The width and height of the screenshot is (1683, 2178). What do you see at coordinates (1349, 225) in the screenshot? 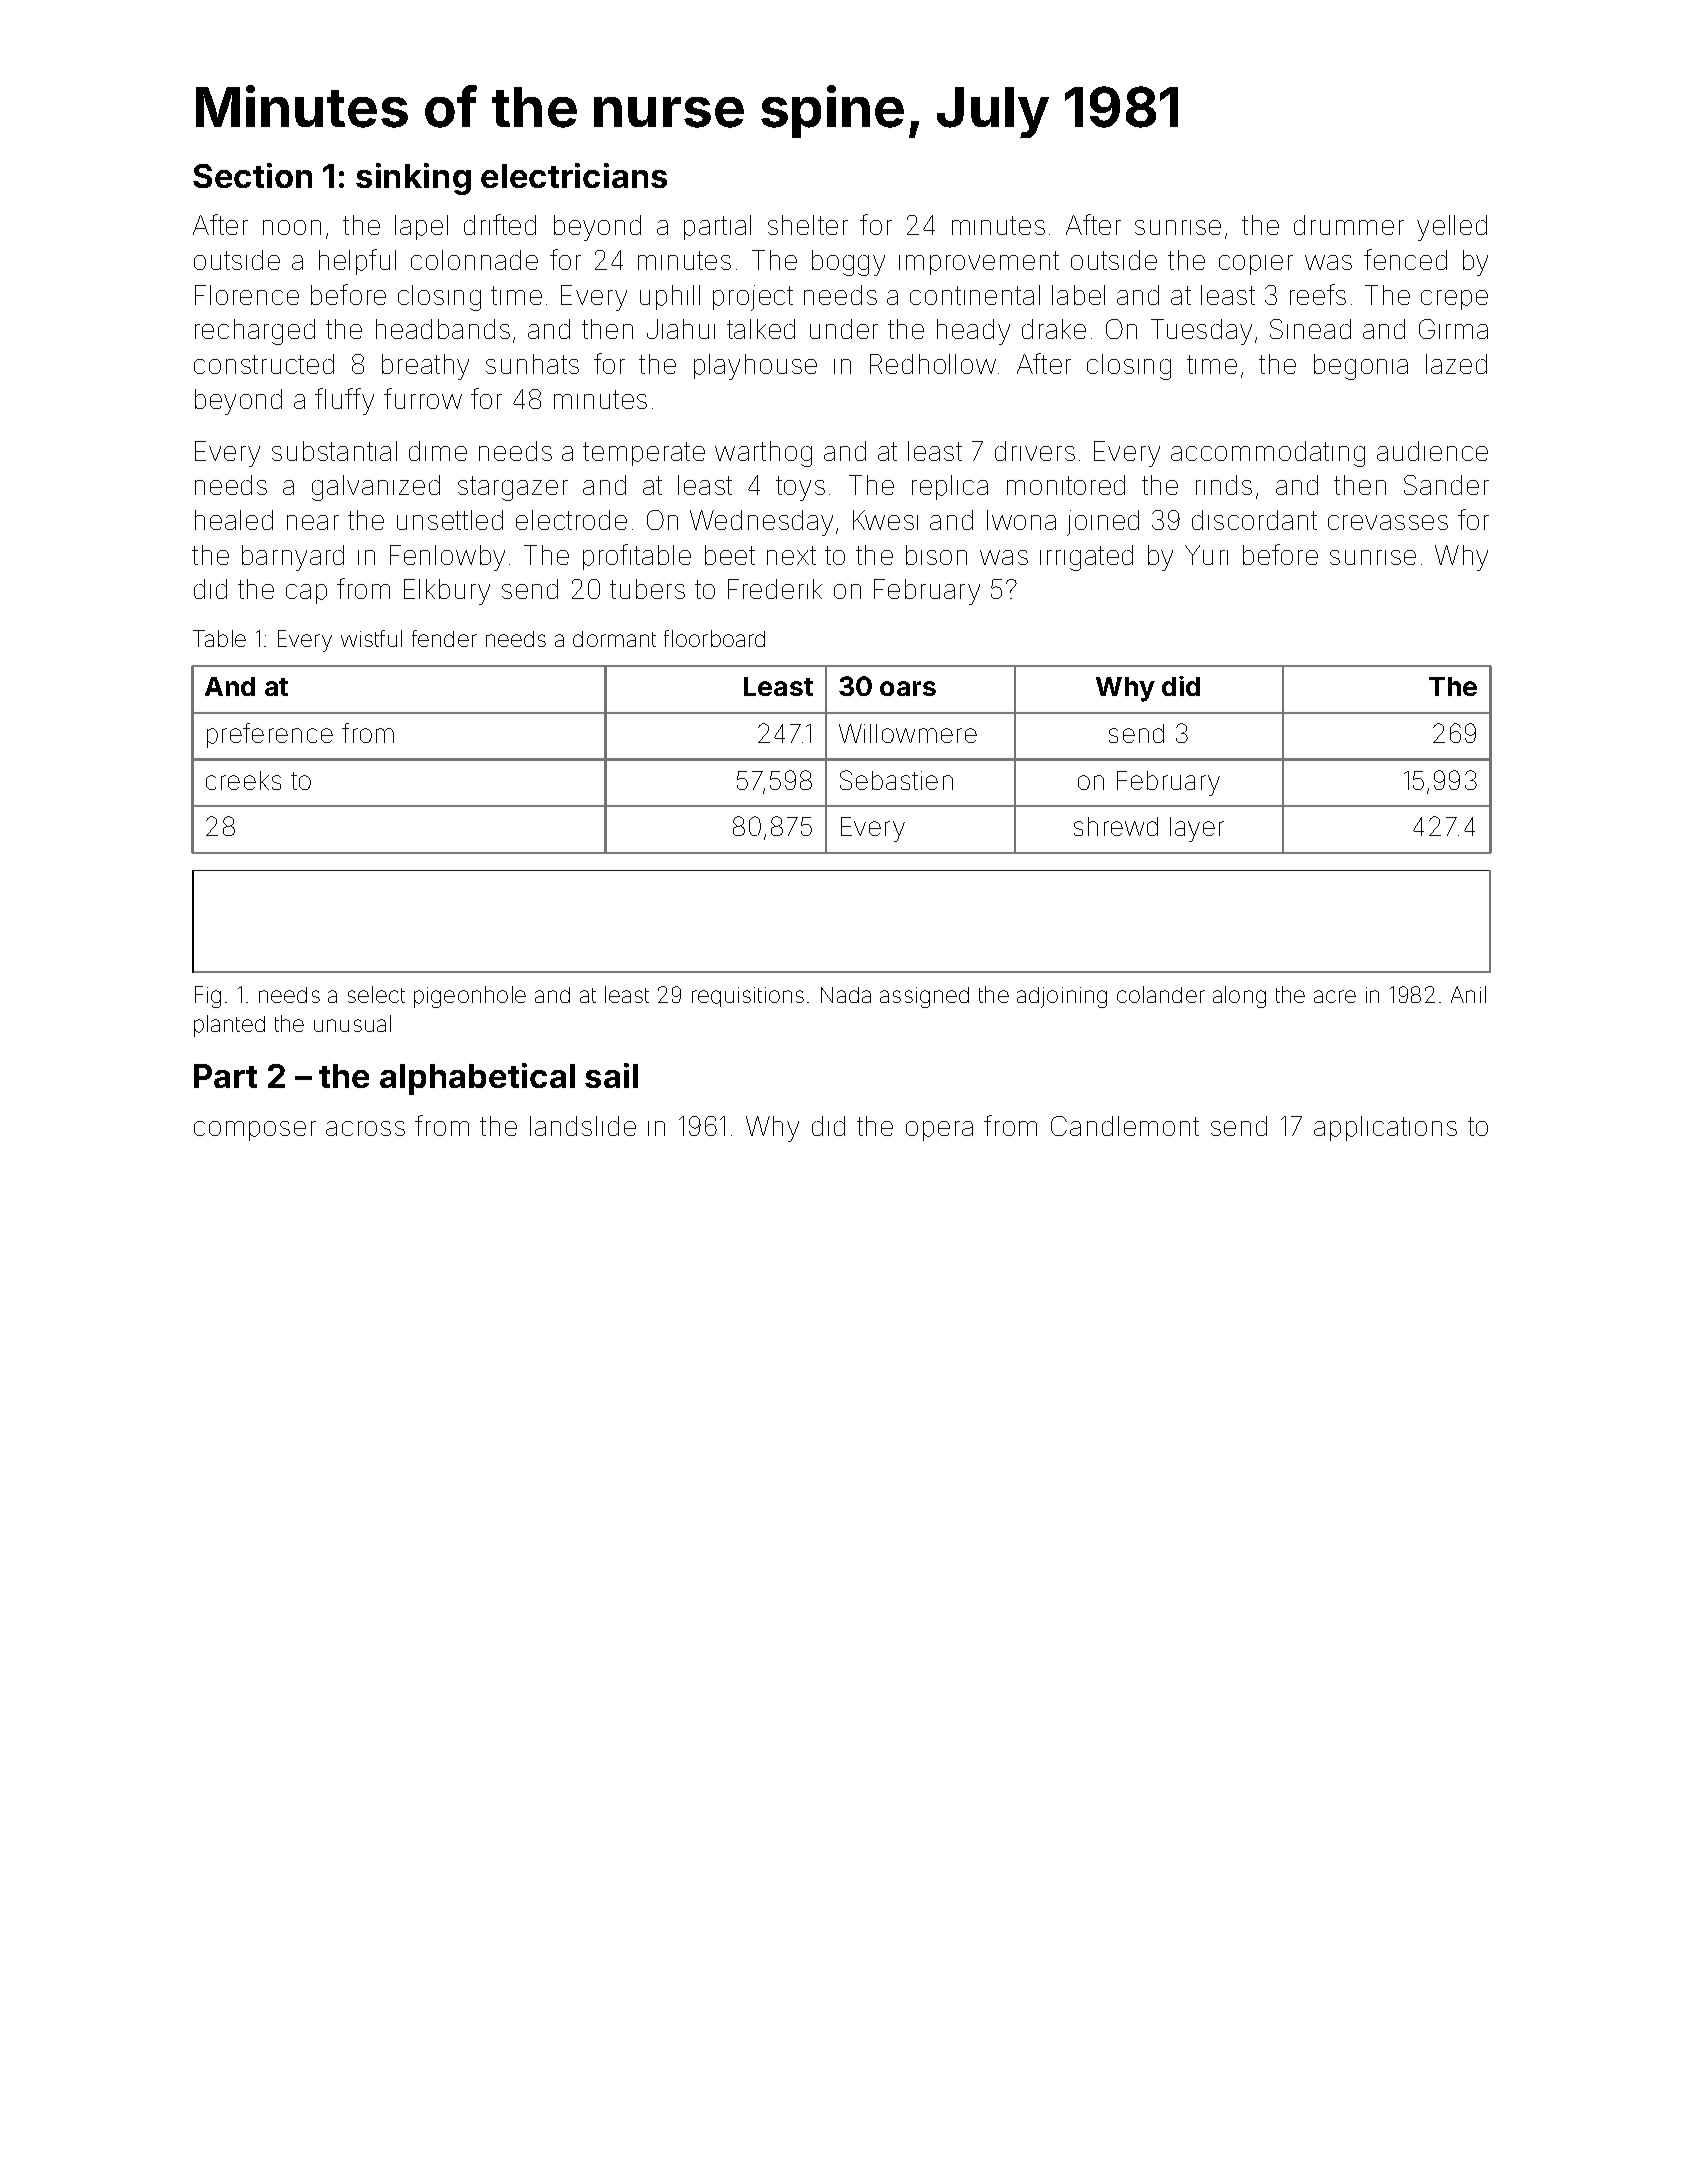
I see `drummer` at bounding box center [1349, 225].
